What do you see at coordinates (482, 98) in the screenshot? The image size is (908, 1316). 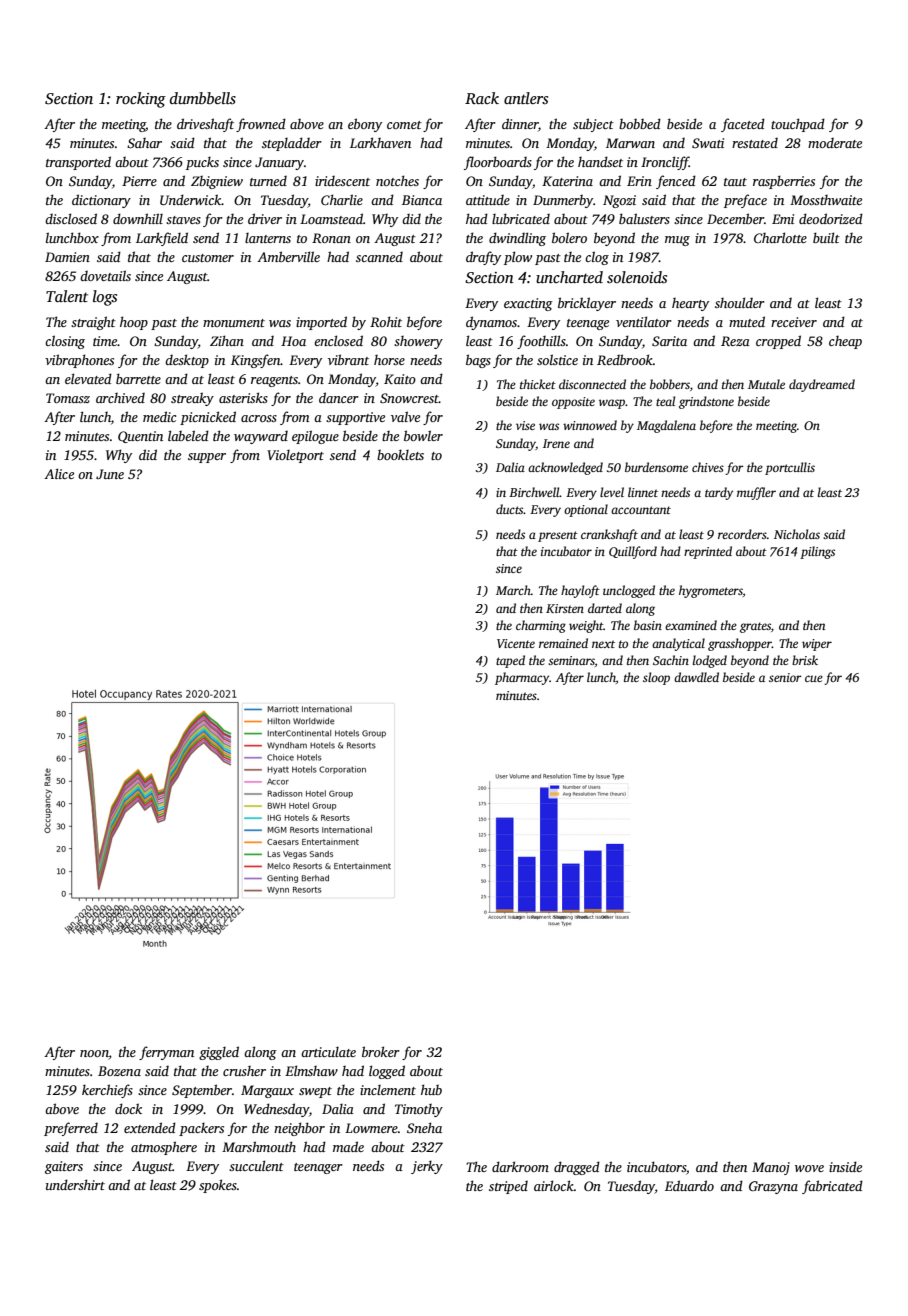 I see `Rack` at bounding box center [482, 98].
